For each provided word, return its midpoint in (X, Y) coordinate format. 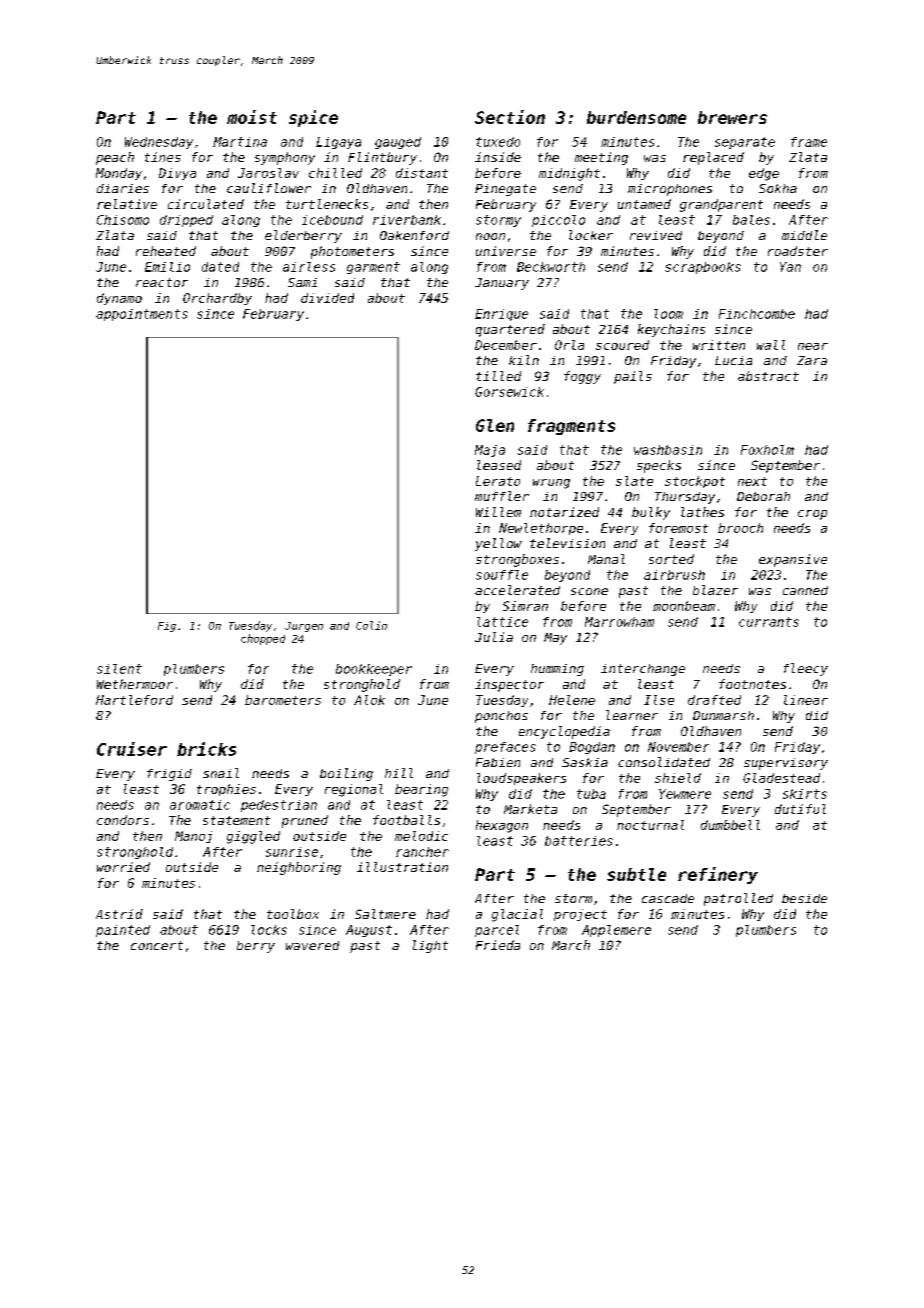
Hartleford (134, 700)
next (752, 481)
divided (327, 298)
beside (804, 898)
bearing (421, 790)
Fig (167, 627)
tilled (498, 376)
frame (809, 142)
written (719, 345)
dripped (186, 221)
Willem (498, 512)
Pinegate (505, 190)
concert (157, 945)
